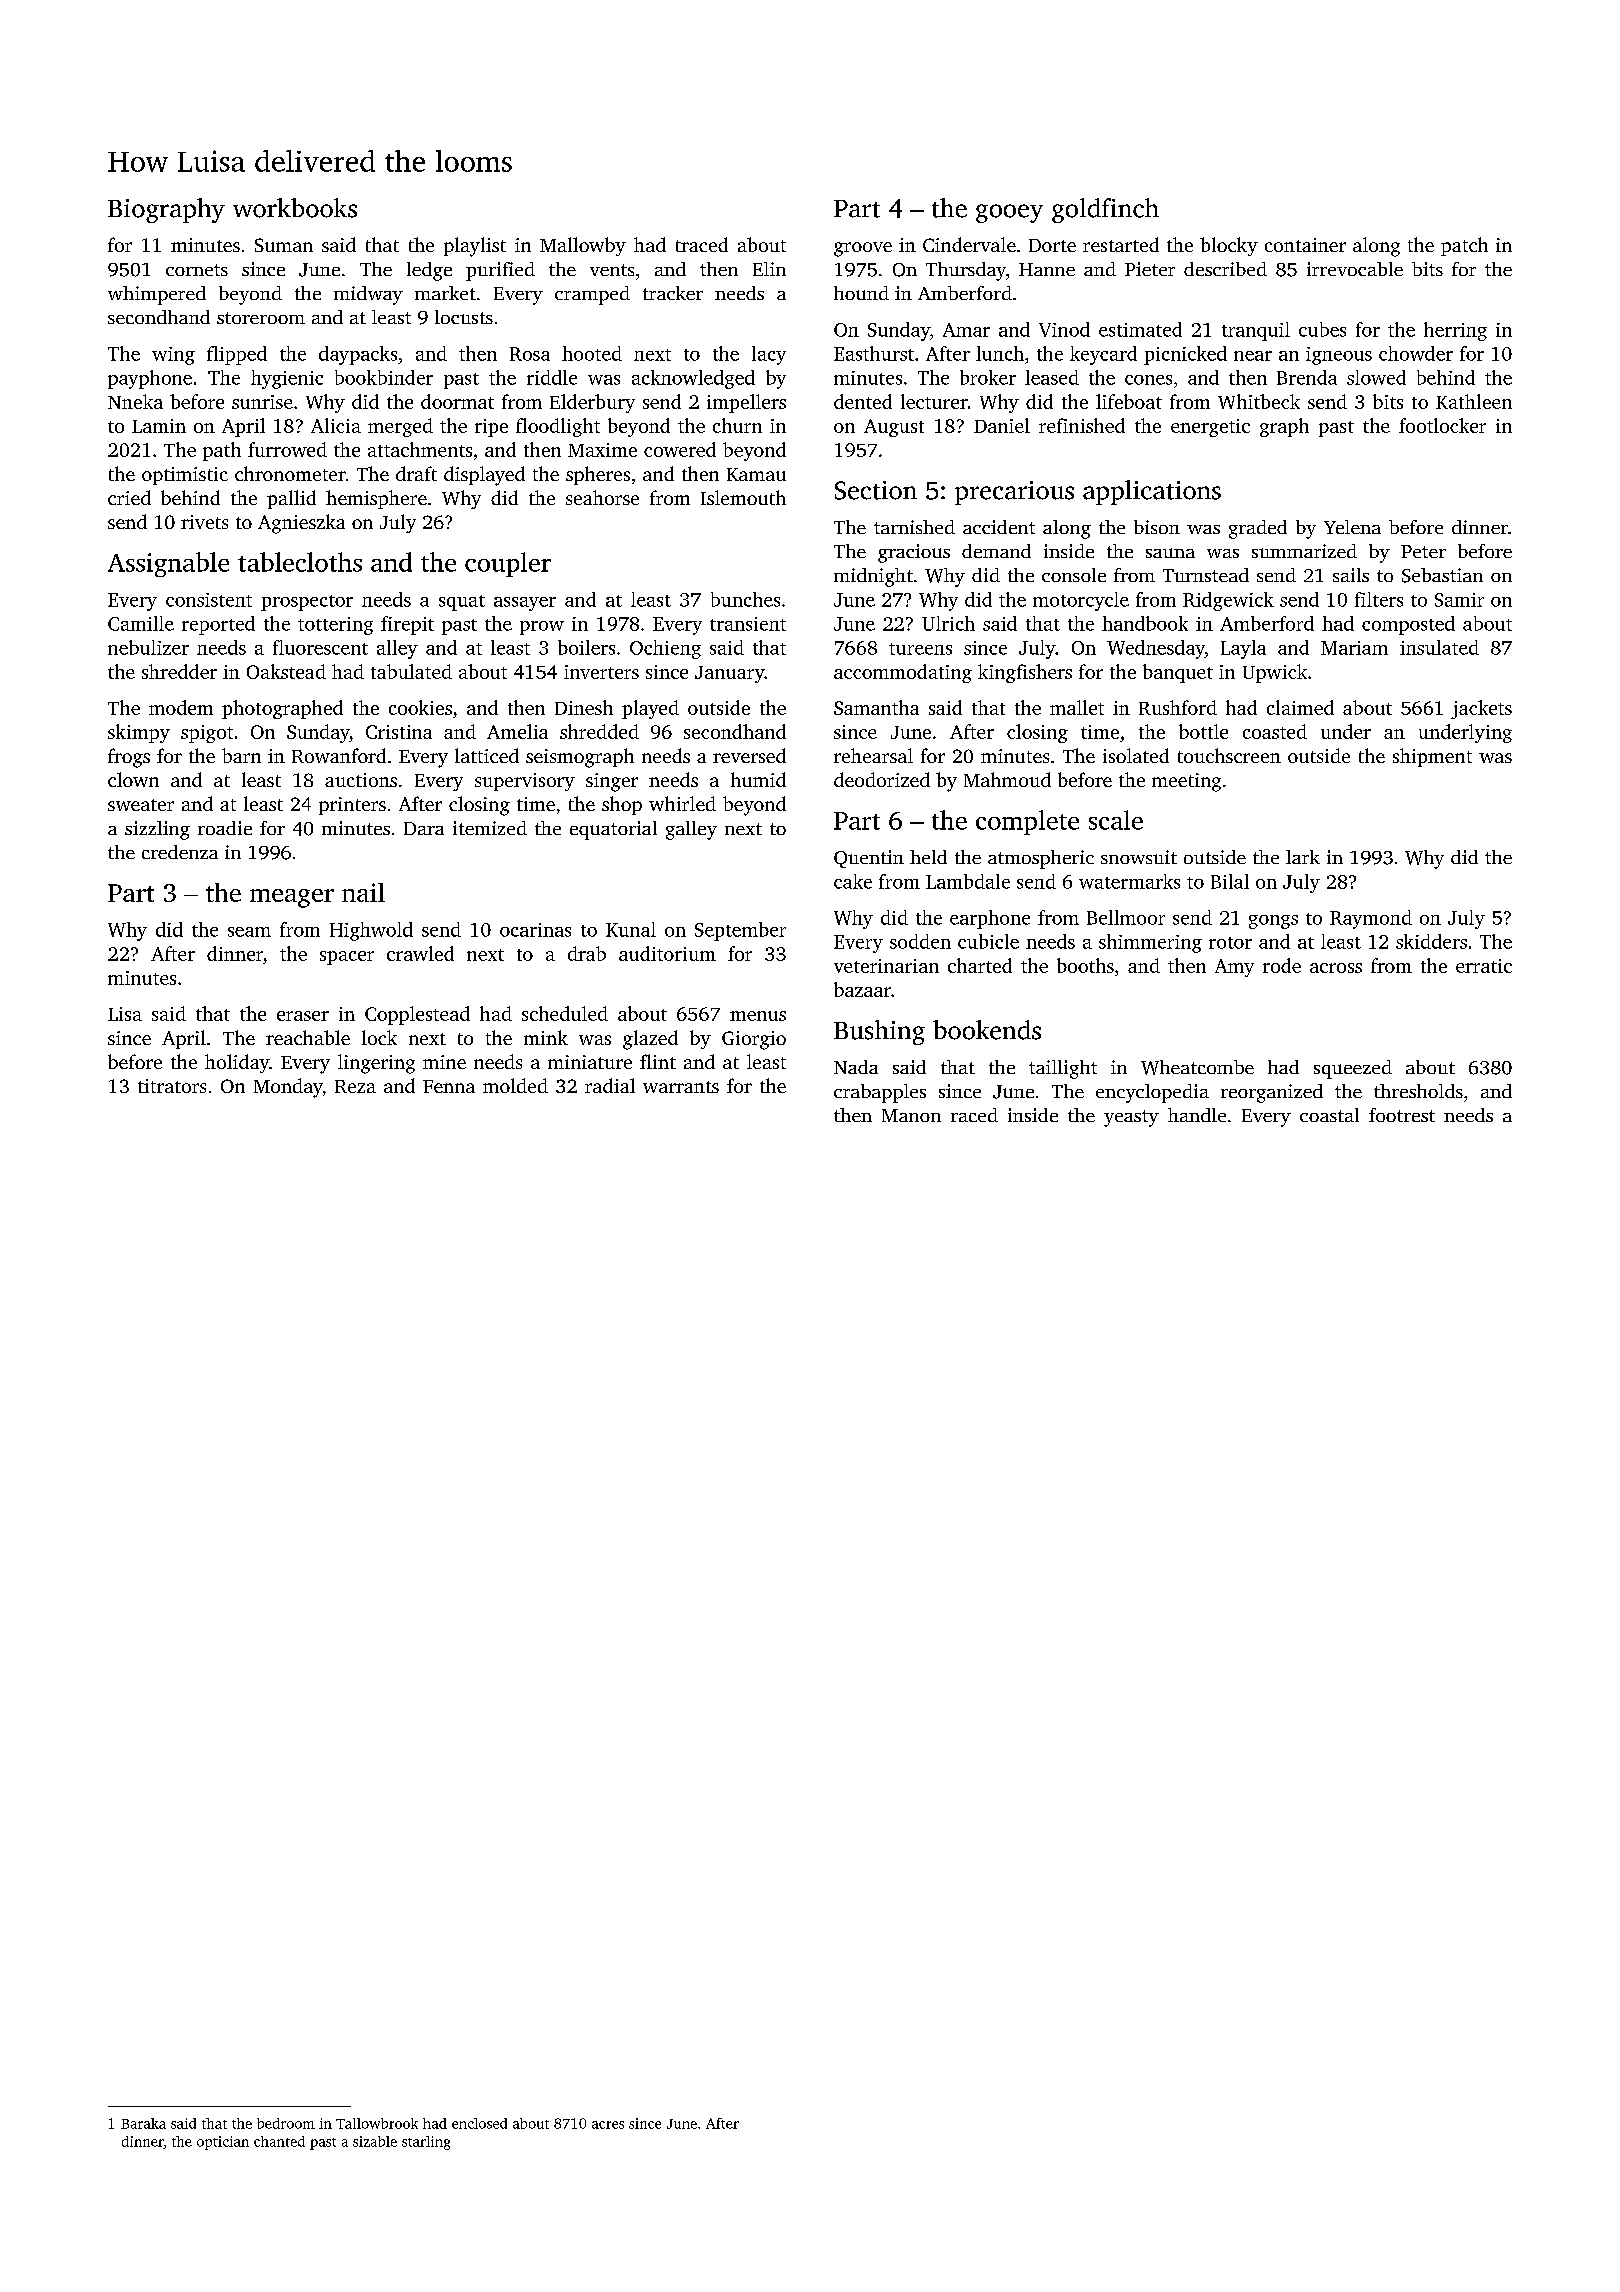 The width and height of the screenshot is (1620, 2292). I want to click on patch, so click(1464, 246).
